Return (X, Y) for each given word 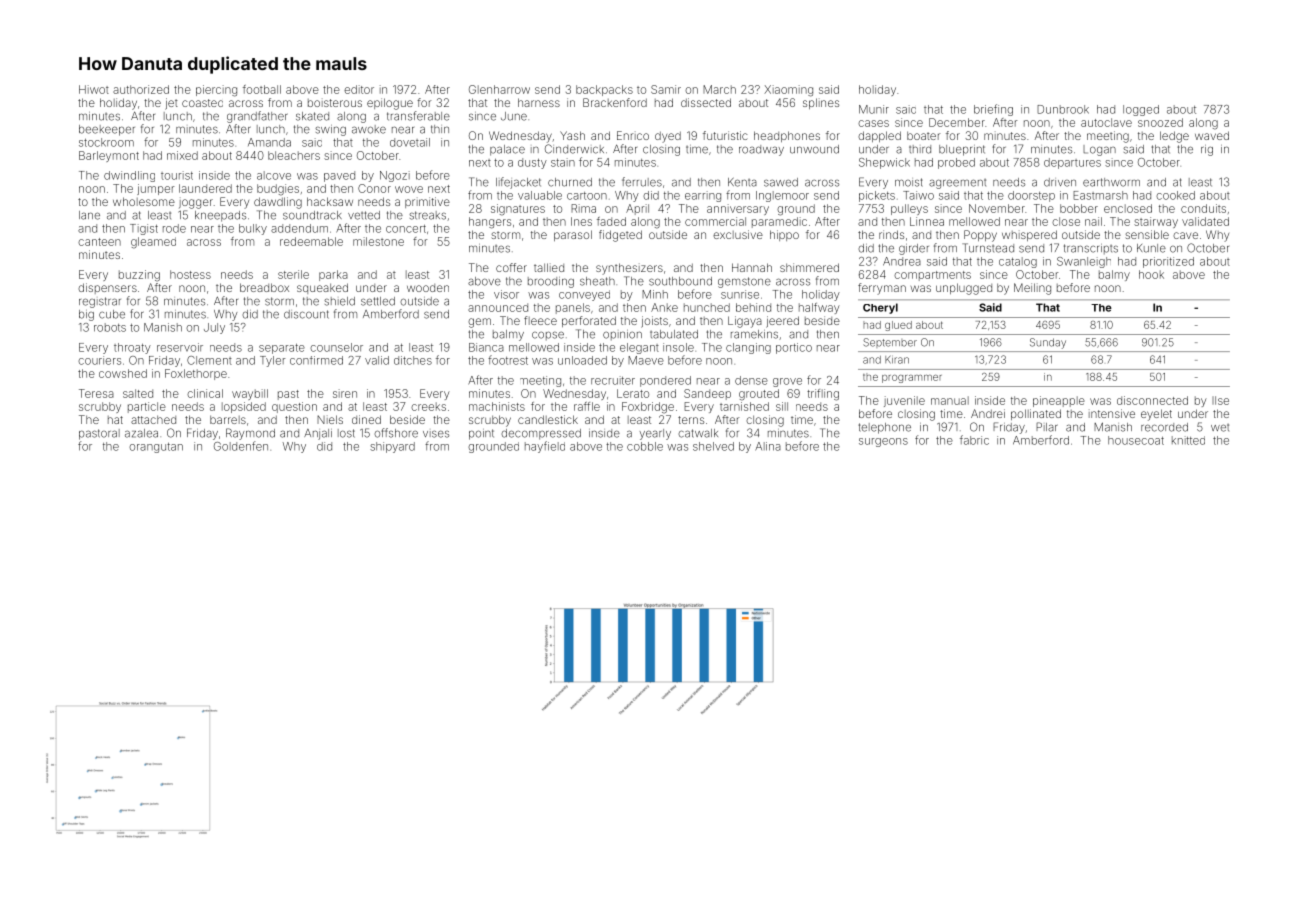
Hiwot (94, 89)
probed (956, 163)
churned (570, 182)
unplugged (964, 289)
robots (110, 327)
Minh (655, 294)
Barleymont (109, 156)
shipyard (392, 447)
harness (539, 102)
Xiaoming (788, 91)
